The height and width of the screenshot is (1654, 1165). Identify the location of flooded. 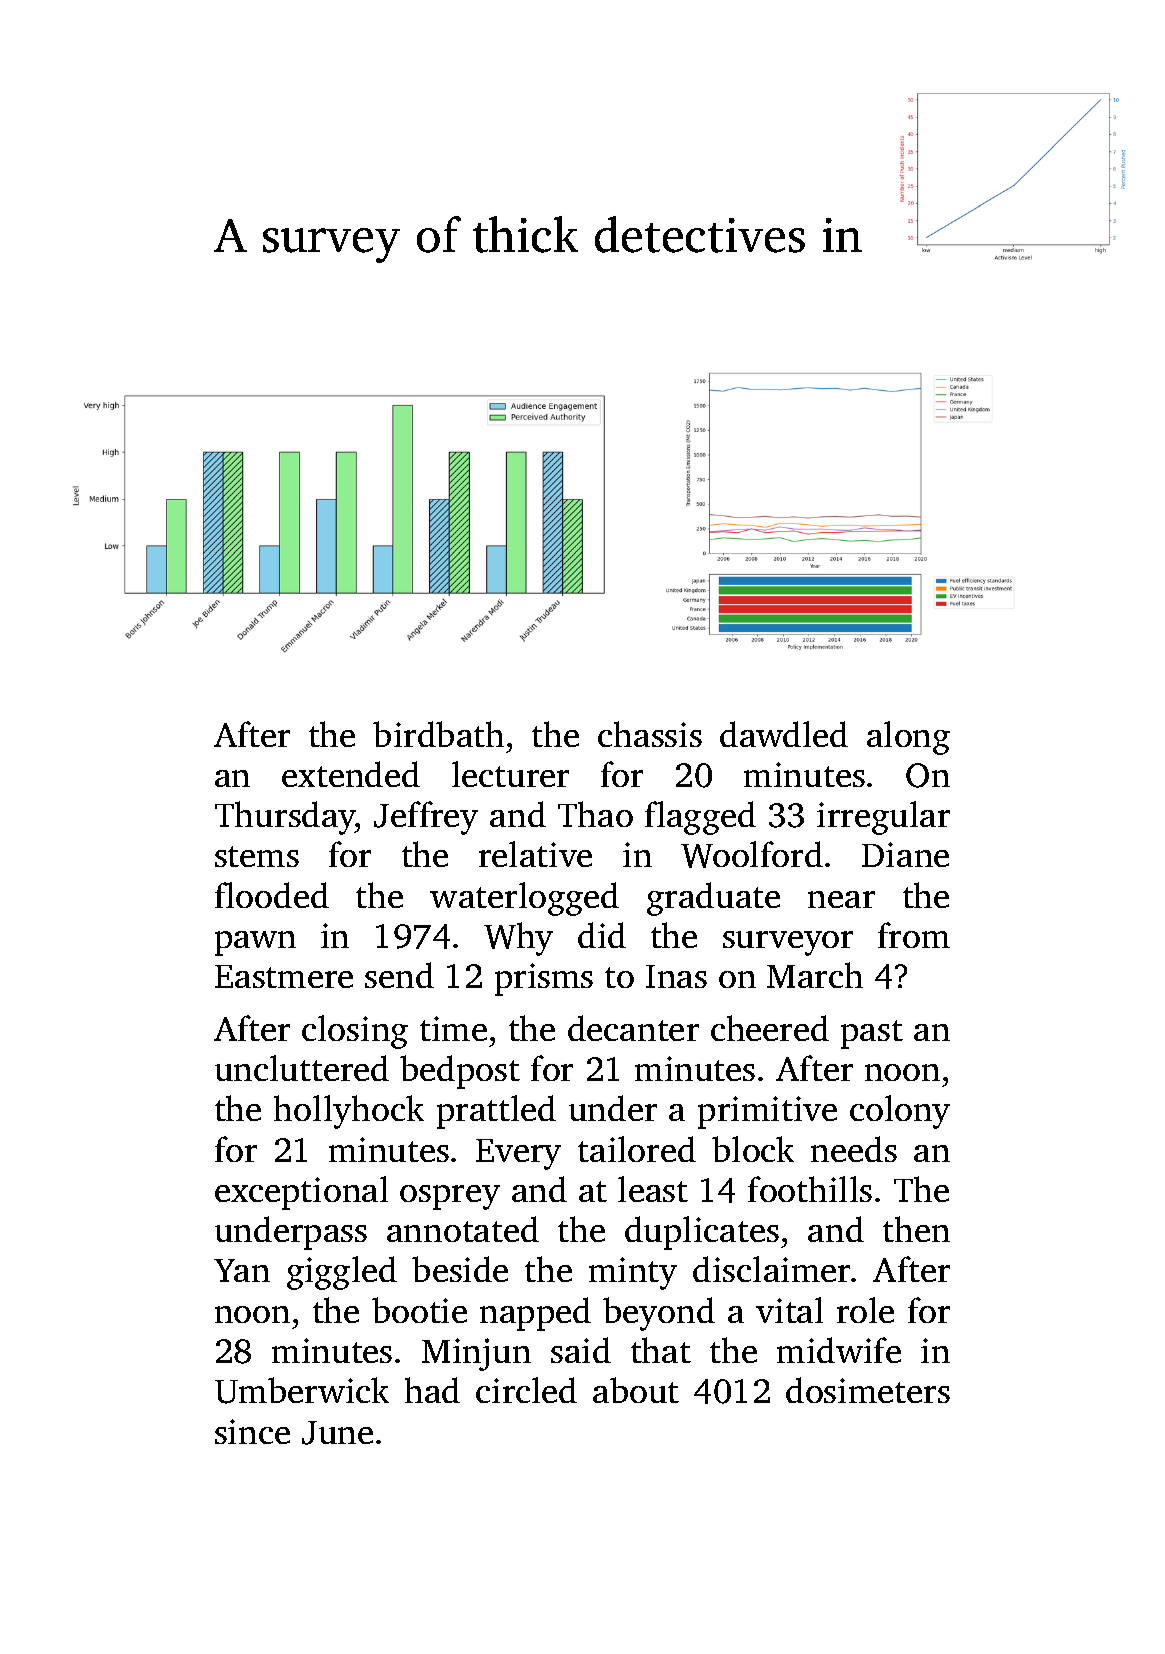
(272, 895).
